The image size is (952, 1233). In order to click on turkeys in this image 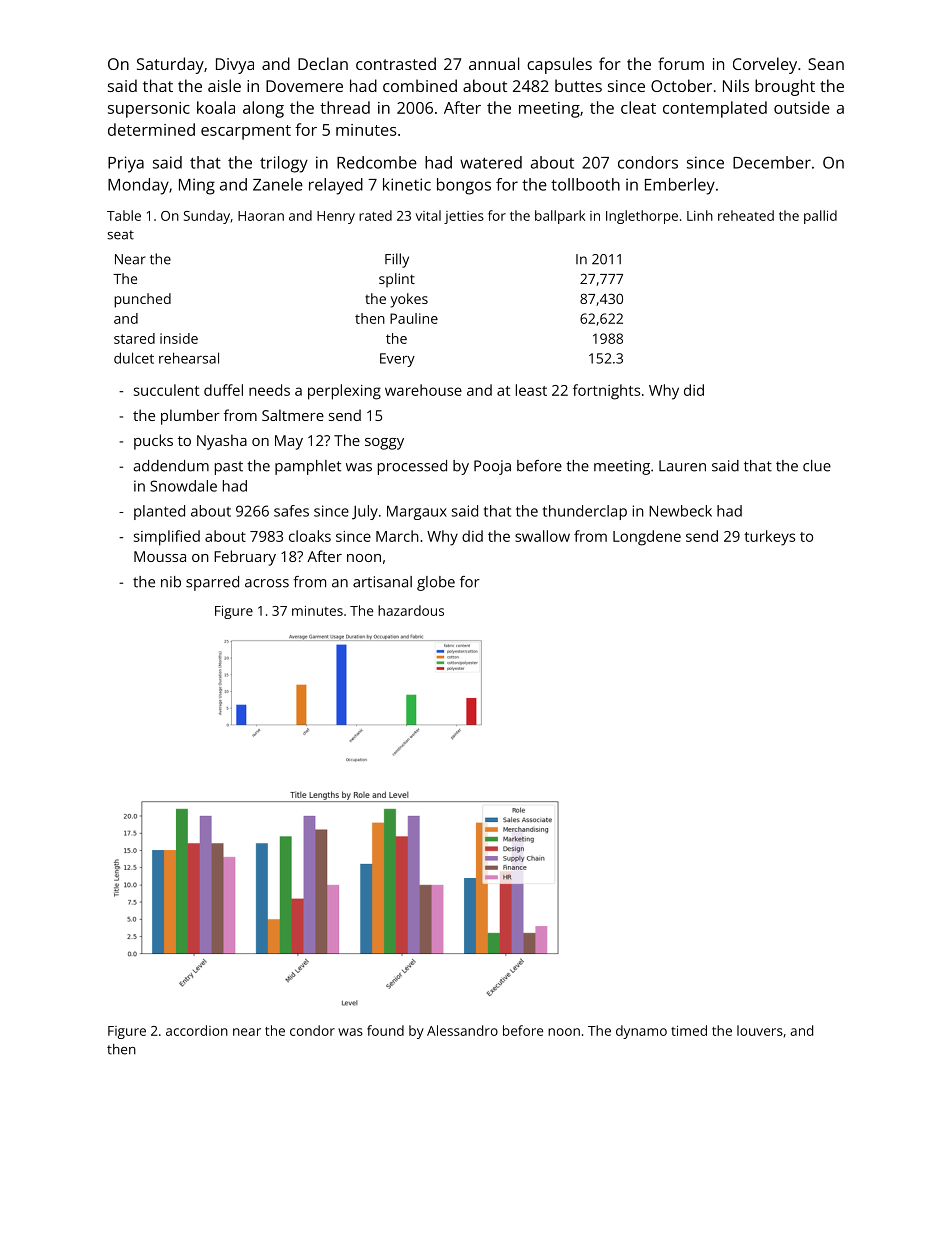, I will do `click(769, 538)`.
